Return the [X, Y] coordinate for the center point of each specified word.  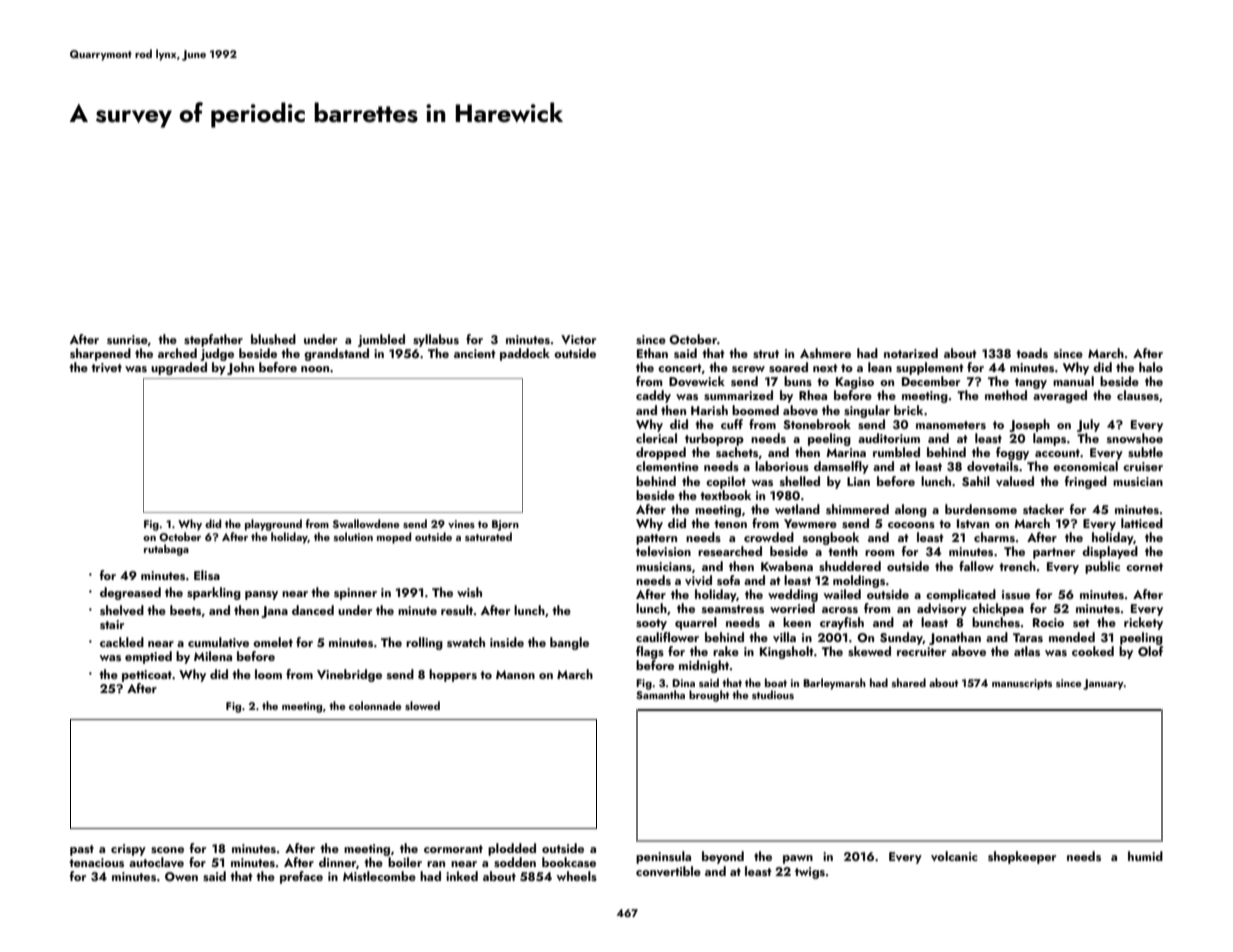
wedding [793, 595]
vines [461, 524]
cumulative [218, 642]
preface [301, 877]
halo [1151, 367]
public [1102, 567]
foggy [1012, 453]
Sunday [901, 638]
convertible [668, 871]
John [240, 368]
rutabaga [166, 550]
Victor [578, 339]
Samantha [660, 694]
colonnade [375, 705]
